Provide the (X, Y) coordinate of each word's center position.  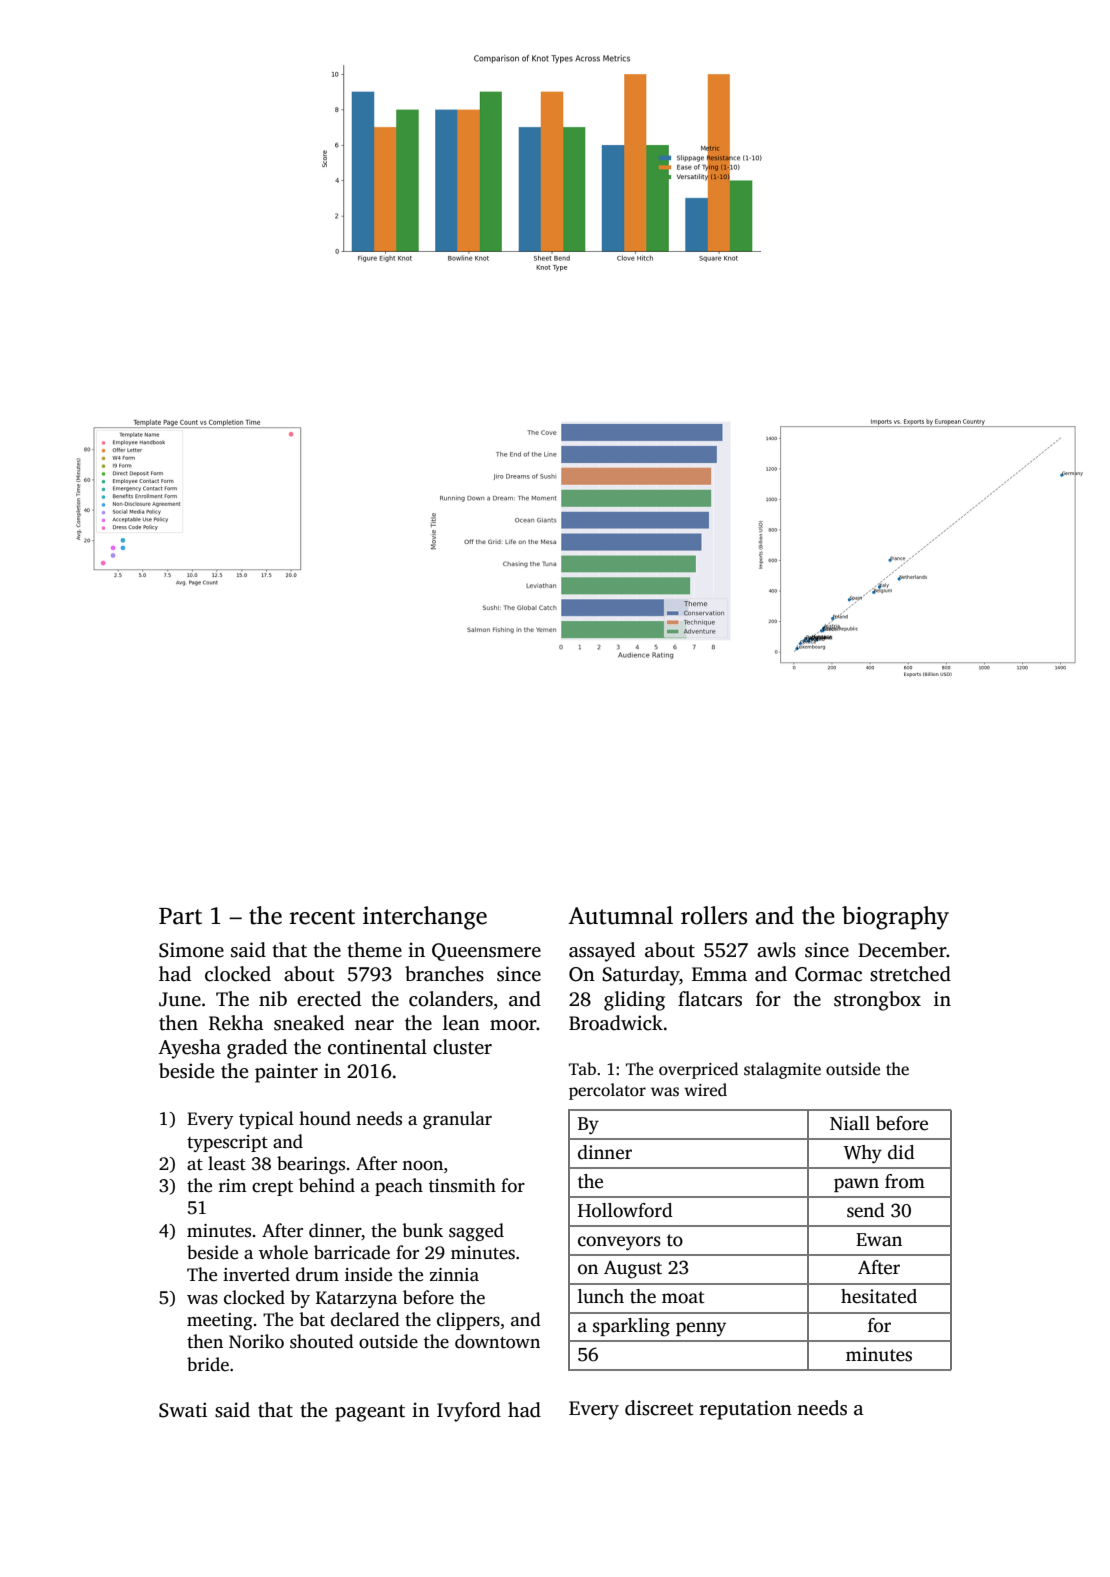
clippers (468, 1321)
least (227, 1163)
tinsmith (462, 1185)
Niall (850, 1123)
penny (701, 1329)
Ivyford (469, 1412)
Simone (191, 950)
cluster (462, 1047)
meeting (220, 1321)
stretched (910, 974)
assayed (602, 952)
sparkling (631, 1327)
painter (286, 1073)
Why (863, 1154)
